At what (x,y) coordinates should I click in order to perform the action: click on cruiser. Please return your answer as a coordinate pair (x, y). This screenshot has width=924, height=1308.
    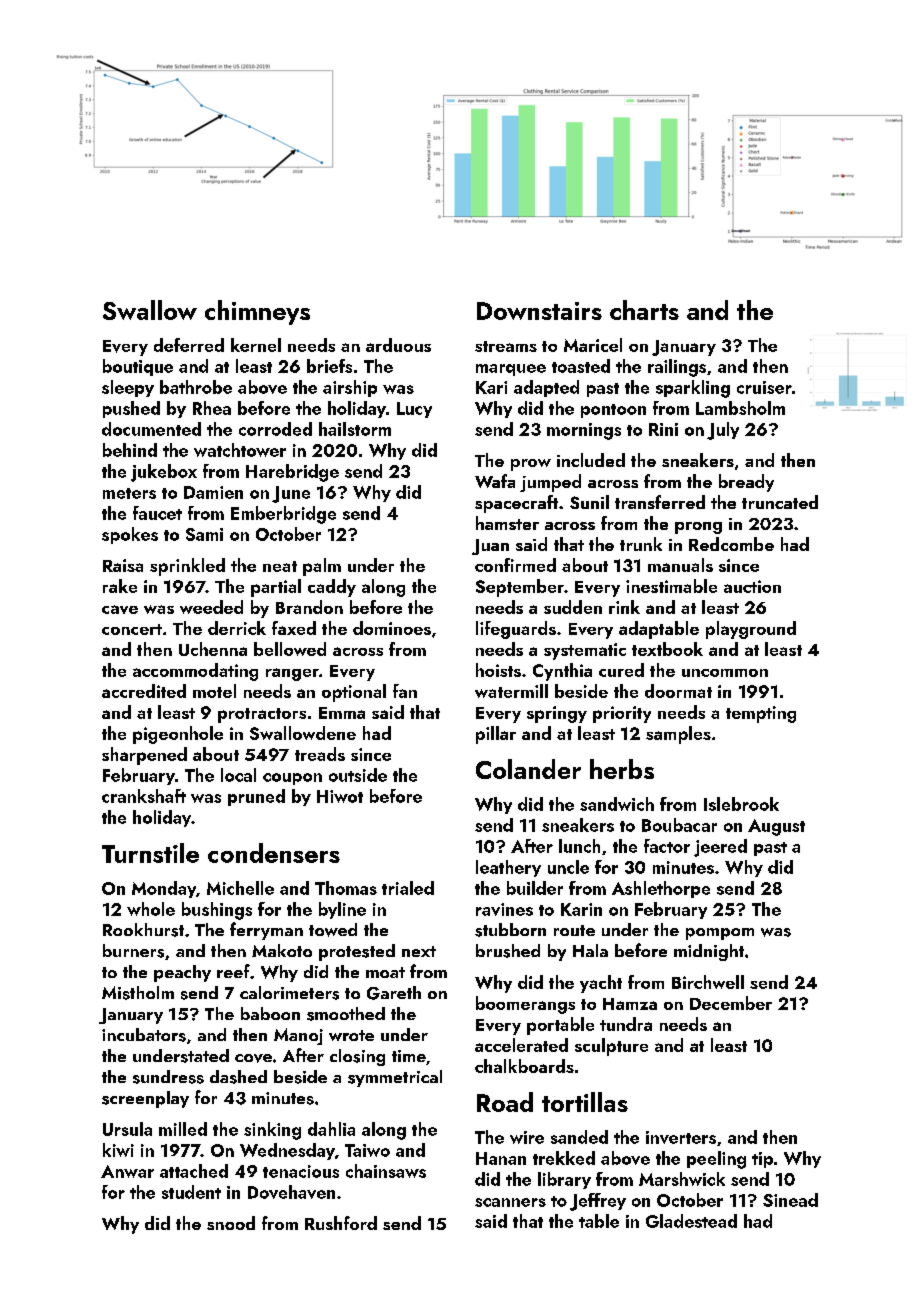
    Looking at the image, I should click on (764, 387).
